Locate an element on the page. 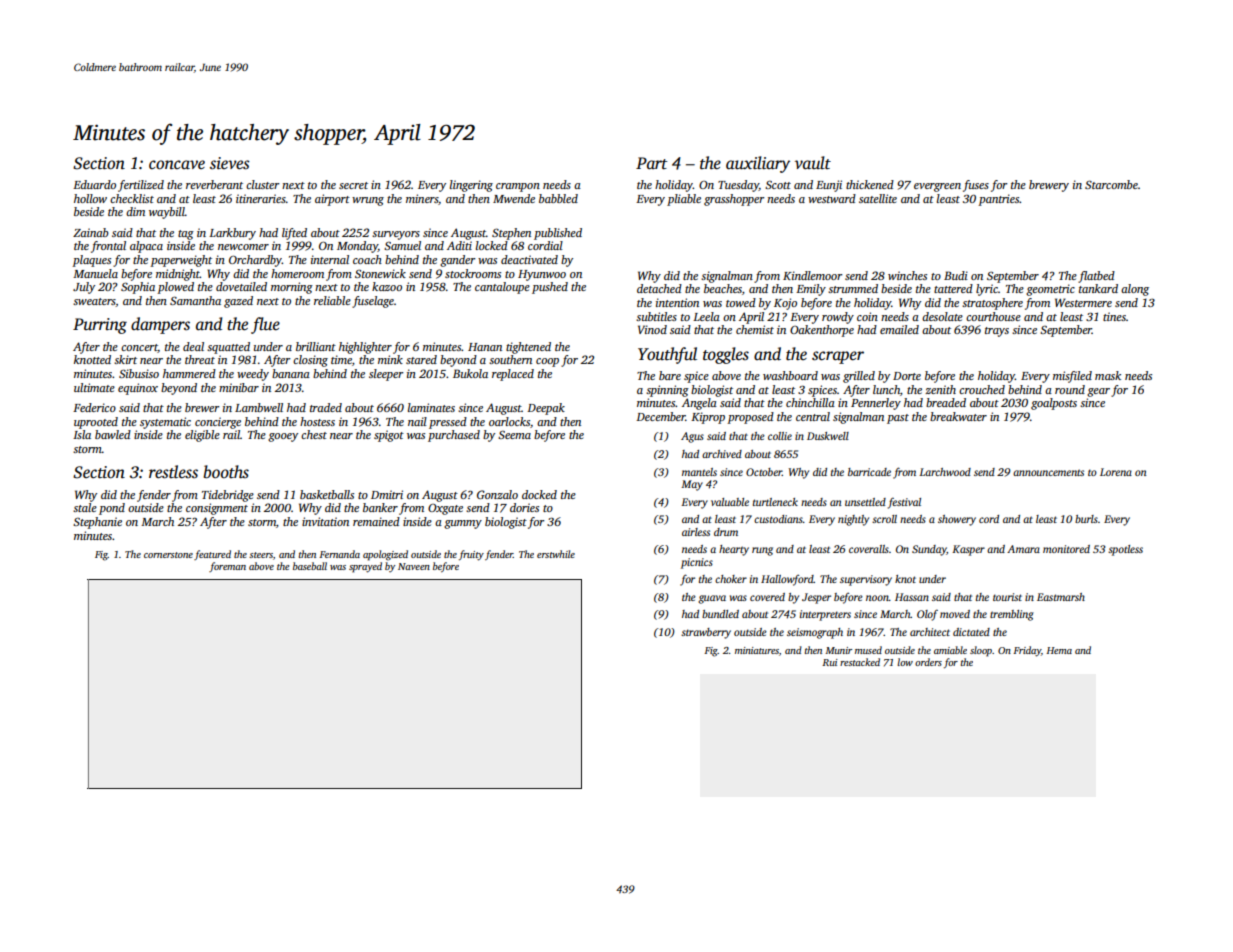 This document has height=952, width=1233. miniatures is located at coordinates (757, 650).
